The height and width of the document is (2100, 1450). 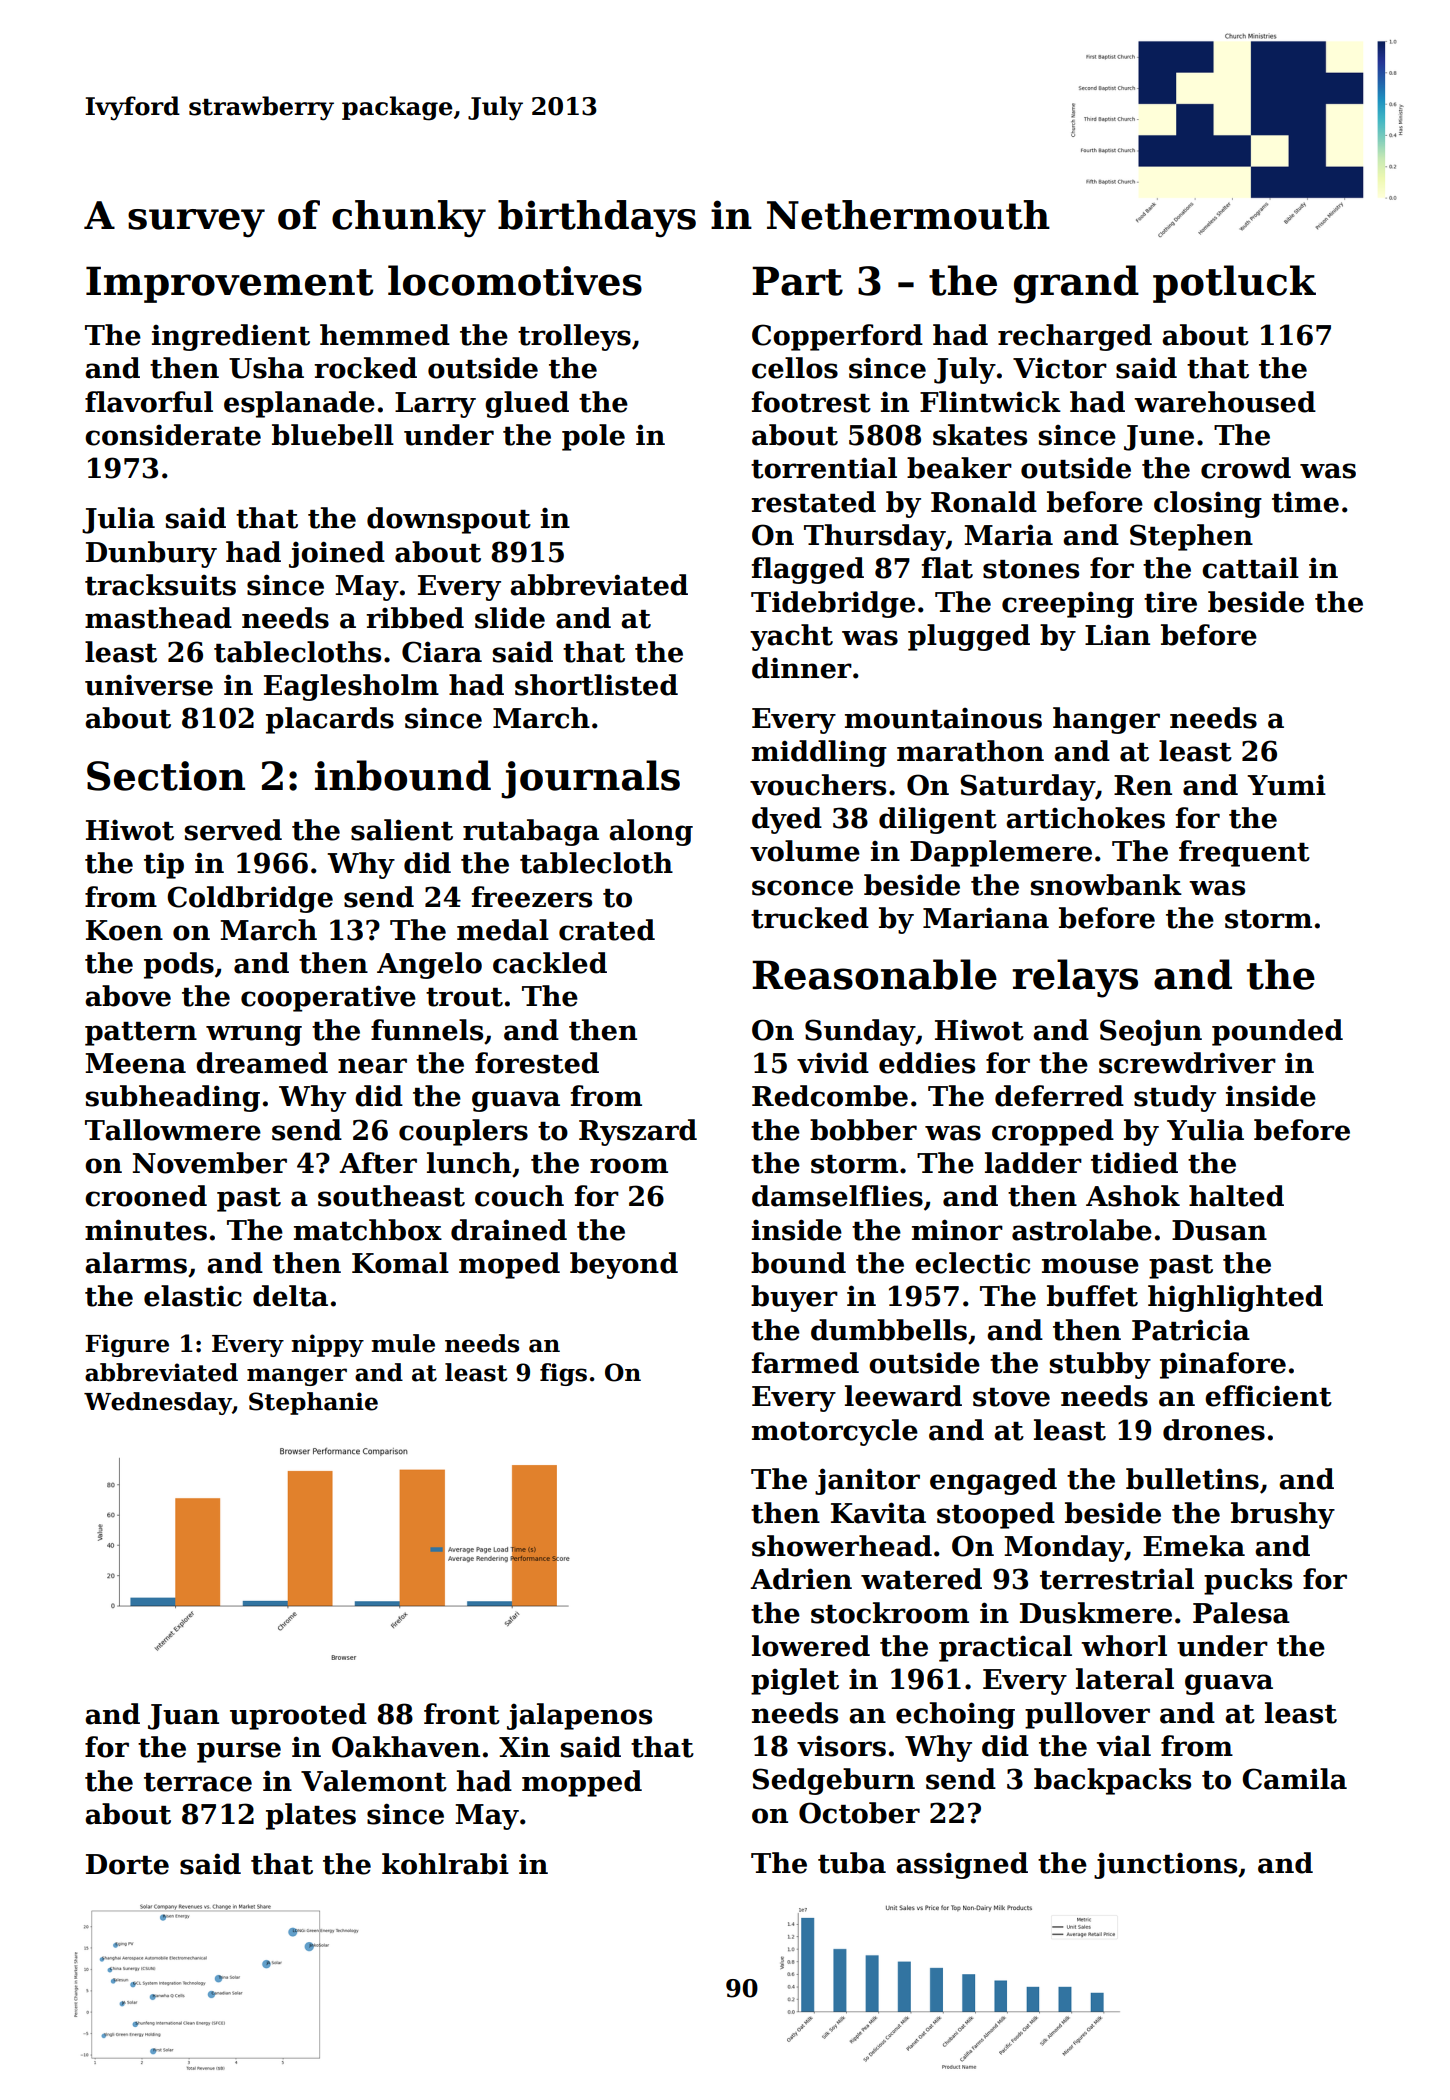 What do you see at coordinates (445, 1864) in the document?
I see `kohlrabi` at bounding box center [445, 1864].
